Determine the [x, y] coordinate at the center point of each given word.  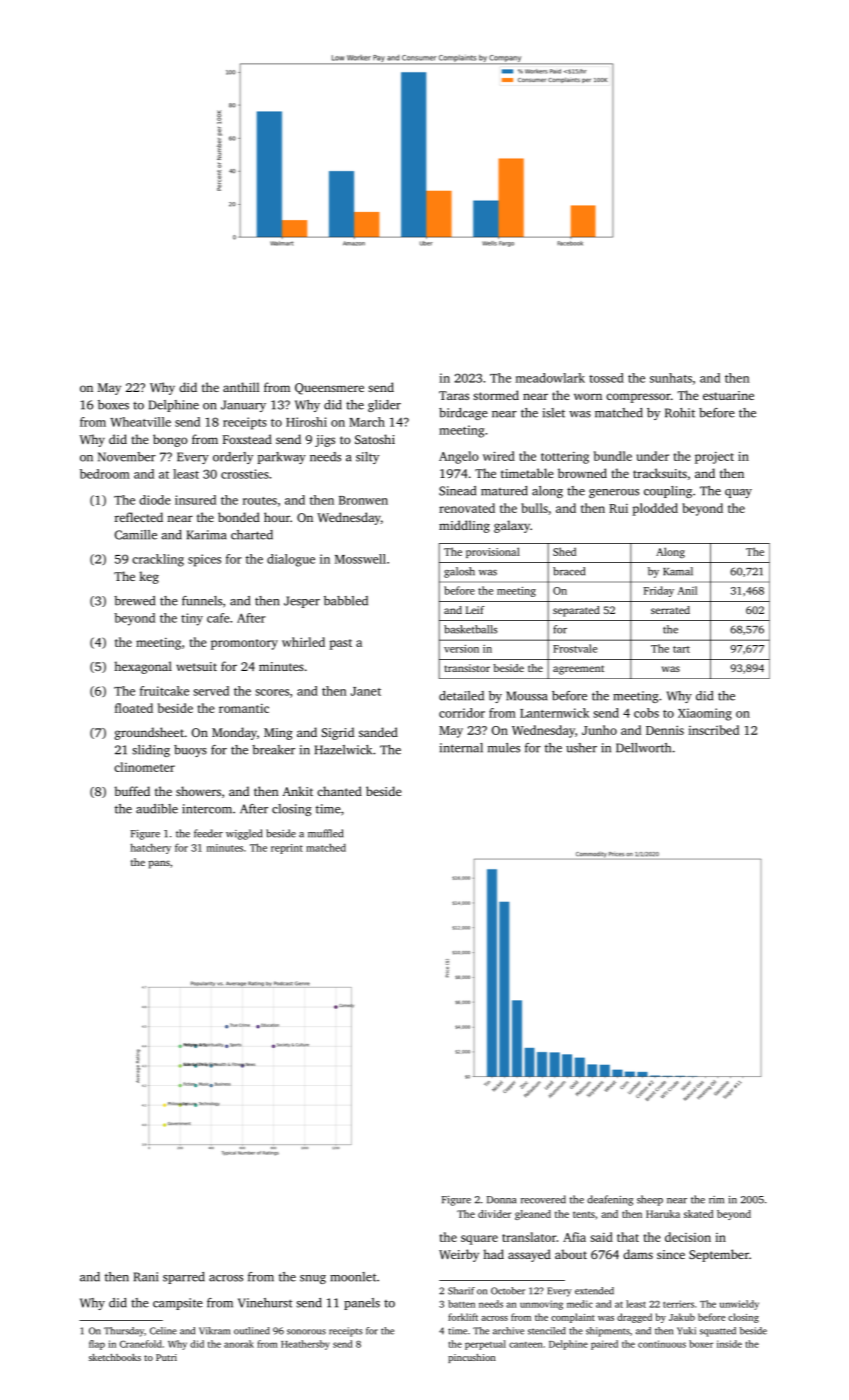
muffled [325, 833]
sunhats [671, 378]
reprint [287, 849]
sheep [650, 1200]
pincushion [472, 1358]
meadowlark [550, 378]
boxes [113, 405]
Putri [166, 1357]
